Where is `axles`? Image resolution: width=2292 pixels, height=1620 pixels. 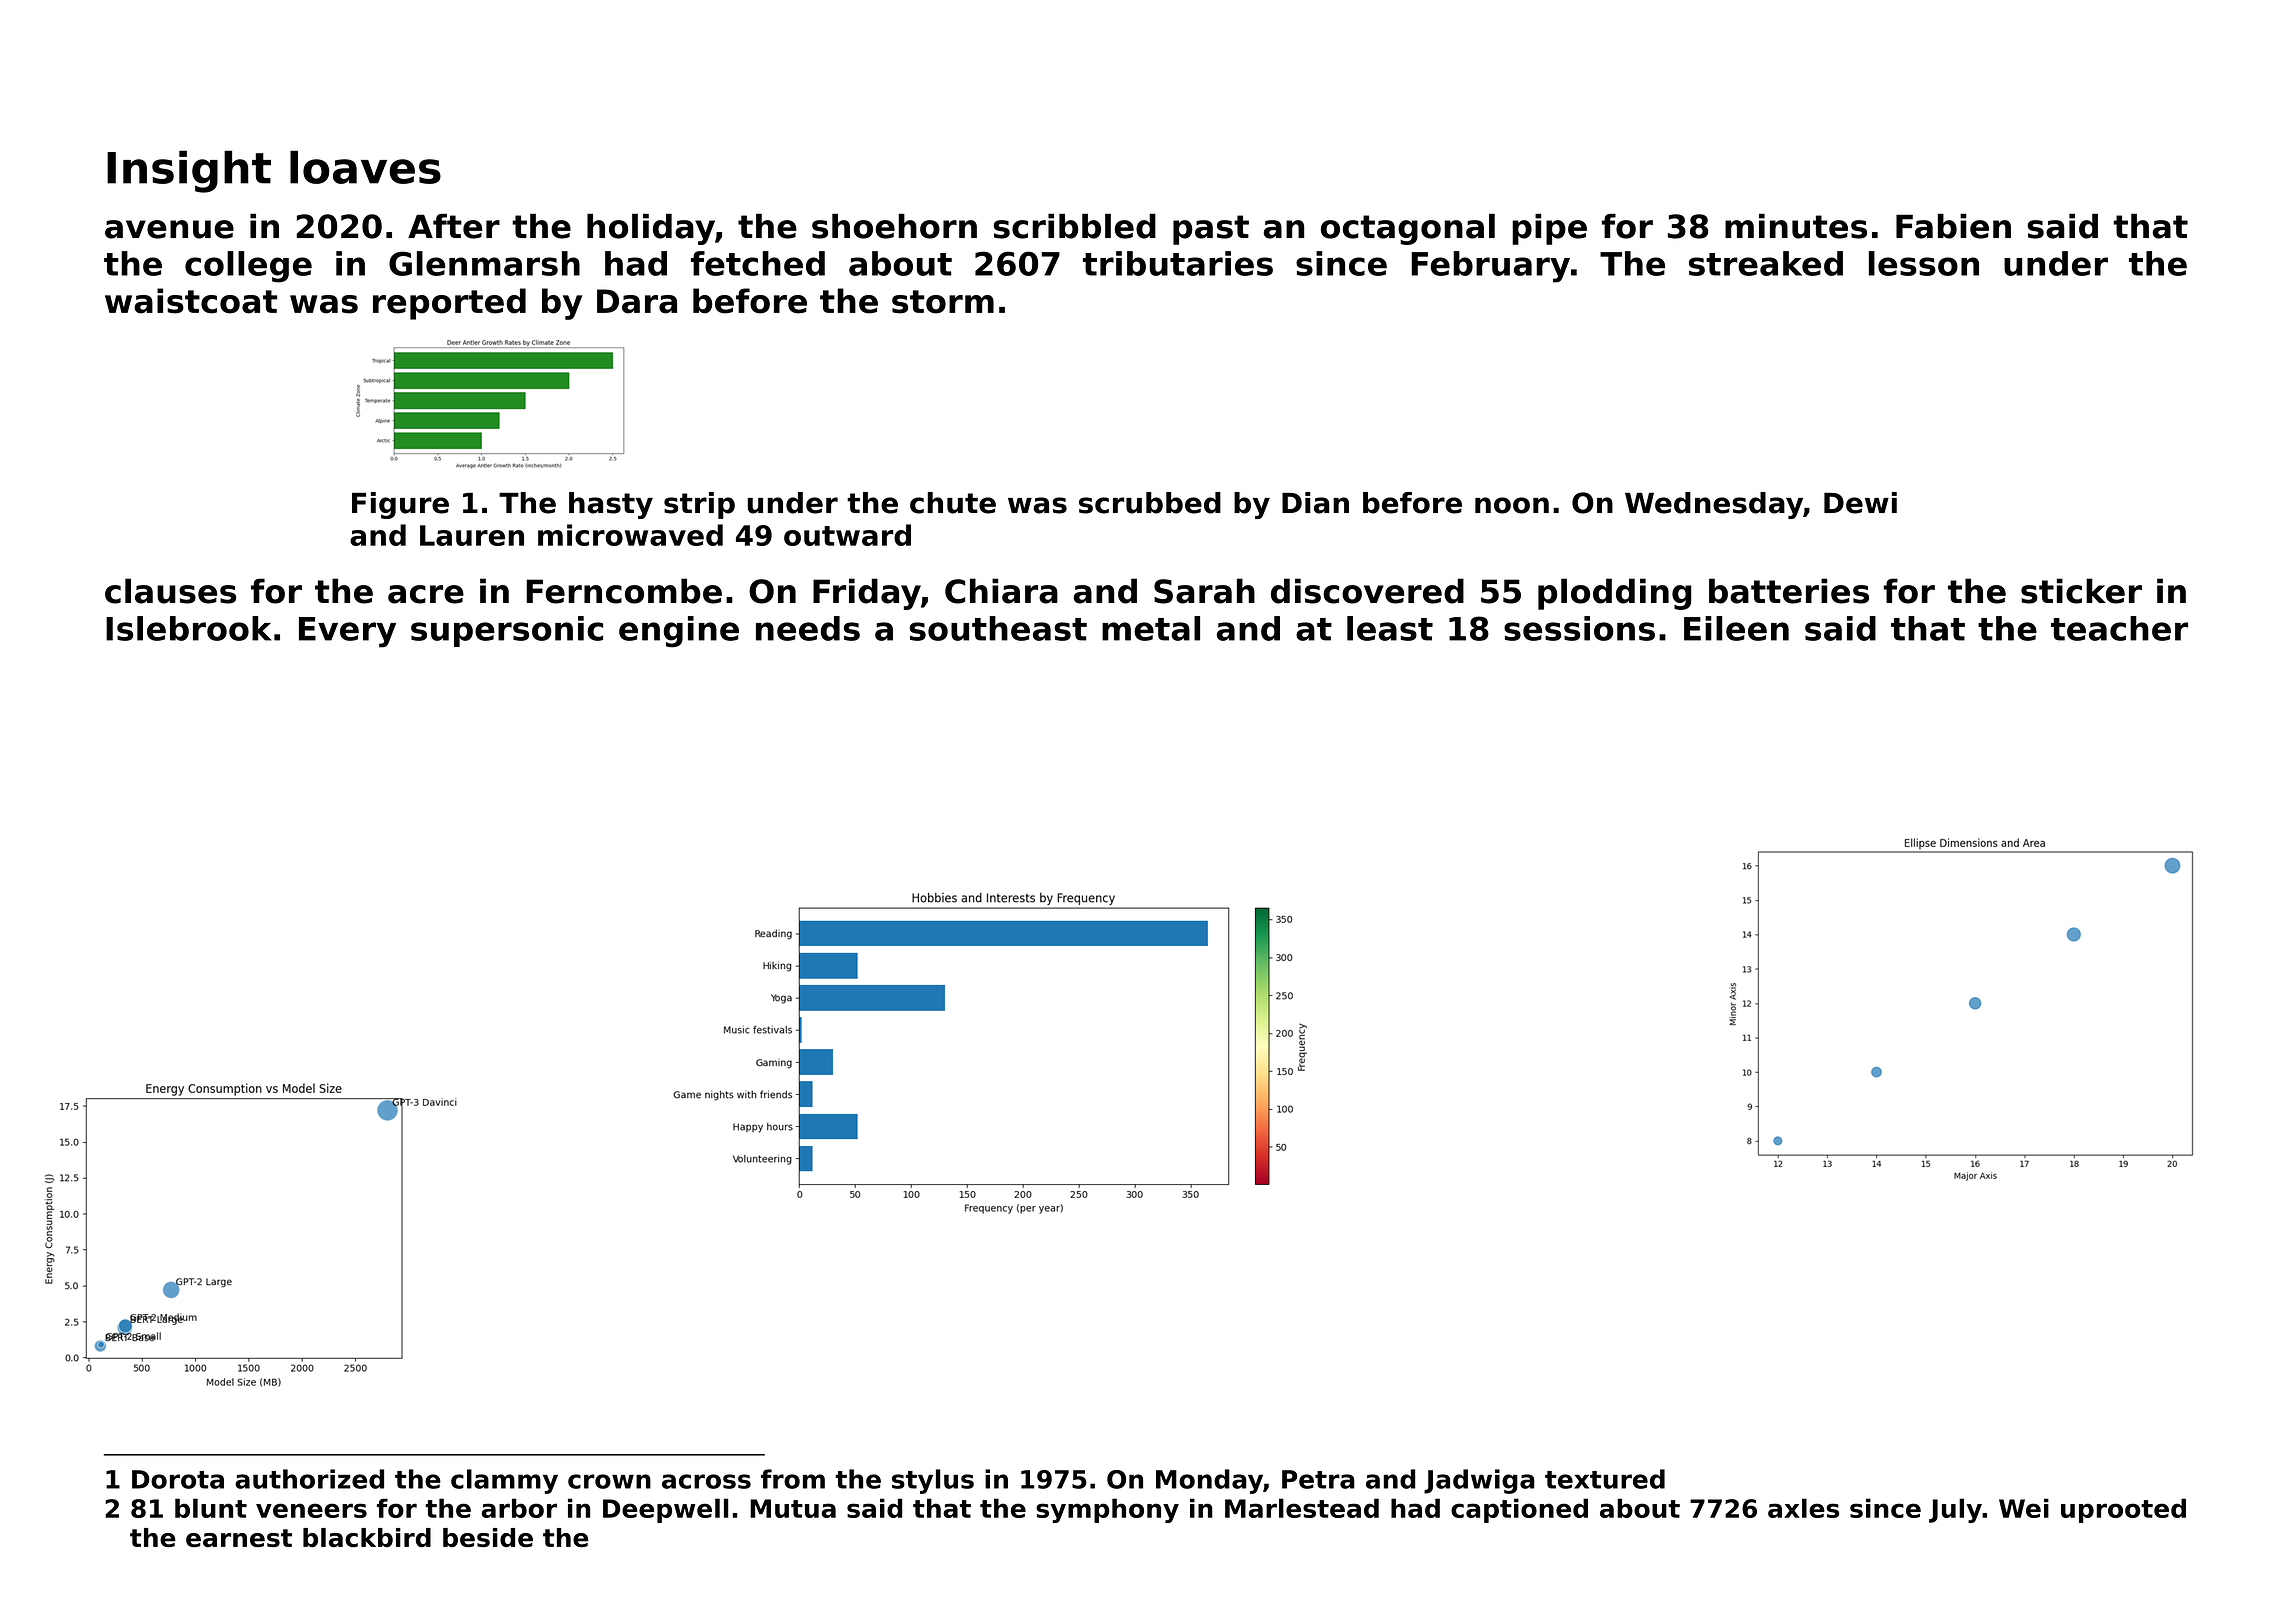 axles is located at coordinates (1803, 1508).
